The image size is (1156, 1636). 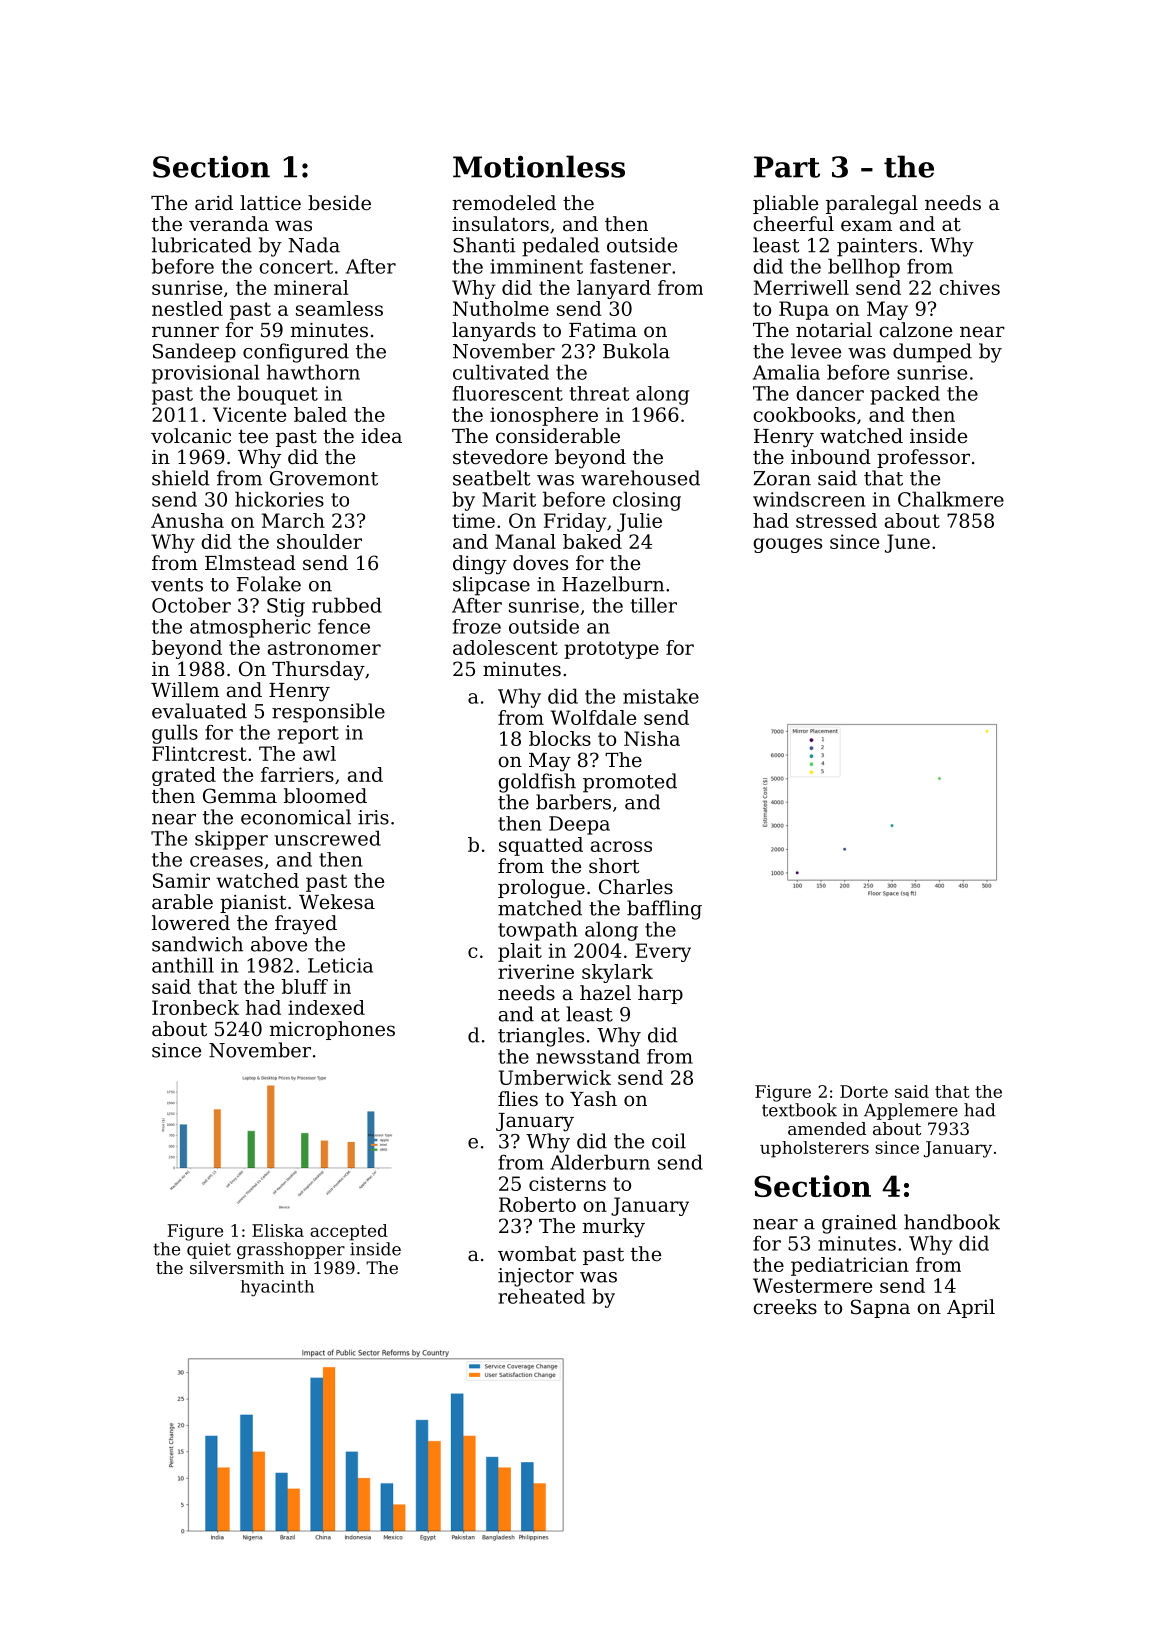 I want to click on silversmith, so click(x=237, y=1267).
